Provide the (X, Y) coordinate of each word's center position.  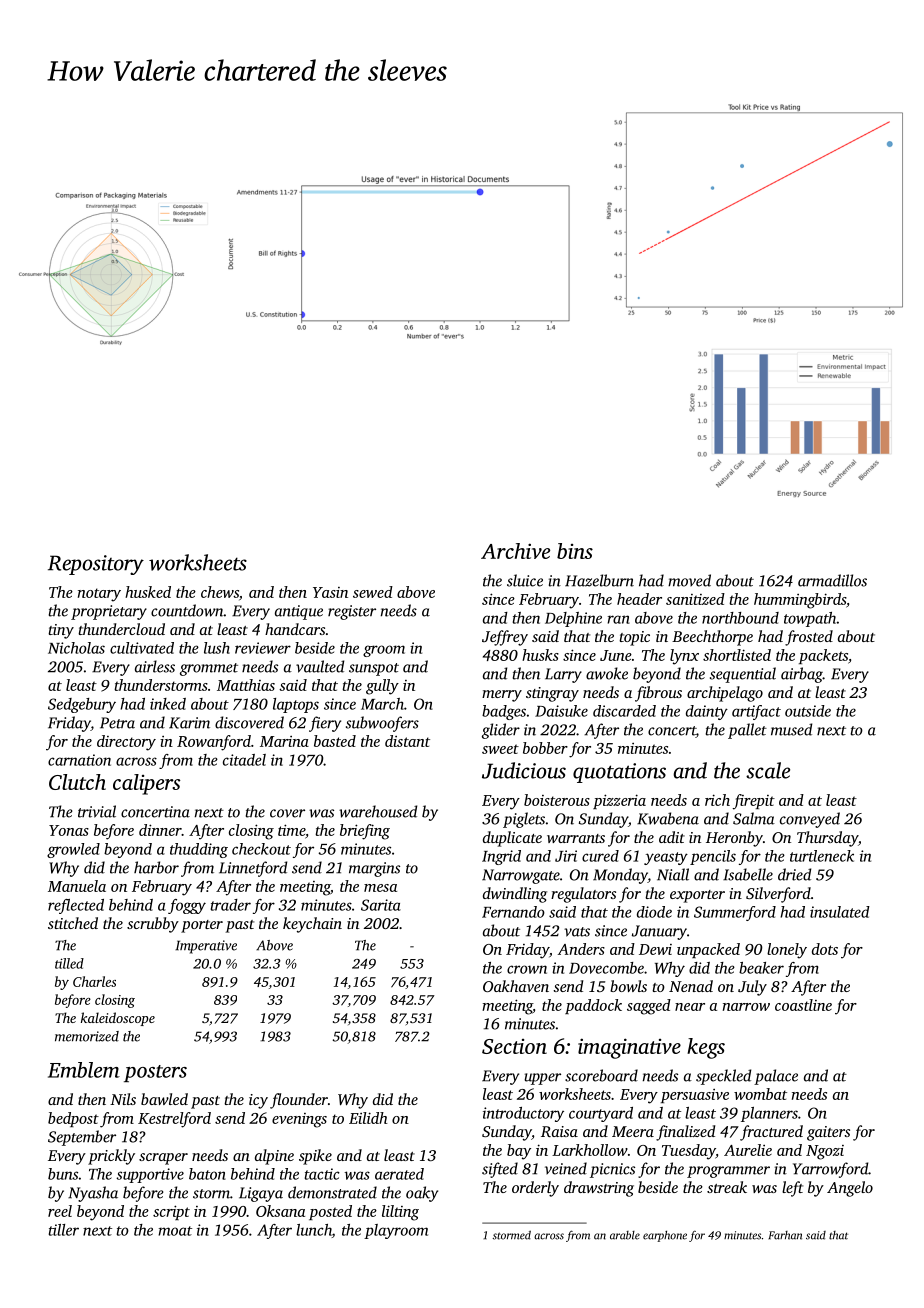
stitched (73, 923)
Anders (581, 949)
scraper (163, 1159)
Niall (673, 874)
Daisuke (561, 711)
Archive (515, 551)
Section (514, 1046)
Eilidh (368, 1118)
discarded (624, 711)
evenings (299, 1120)
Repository (96, 565)
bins (575, 551)
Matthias (246, 685)
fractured (771, 1133)
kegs (706, 1048)
